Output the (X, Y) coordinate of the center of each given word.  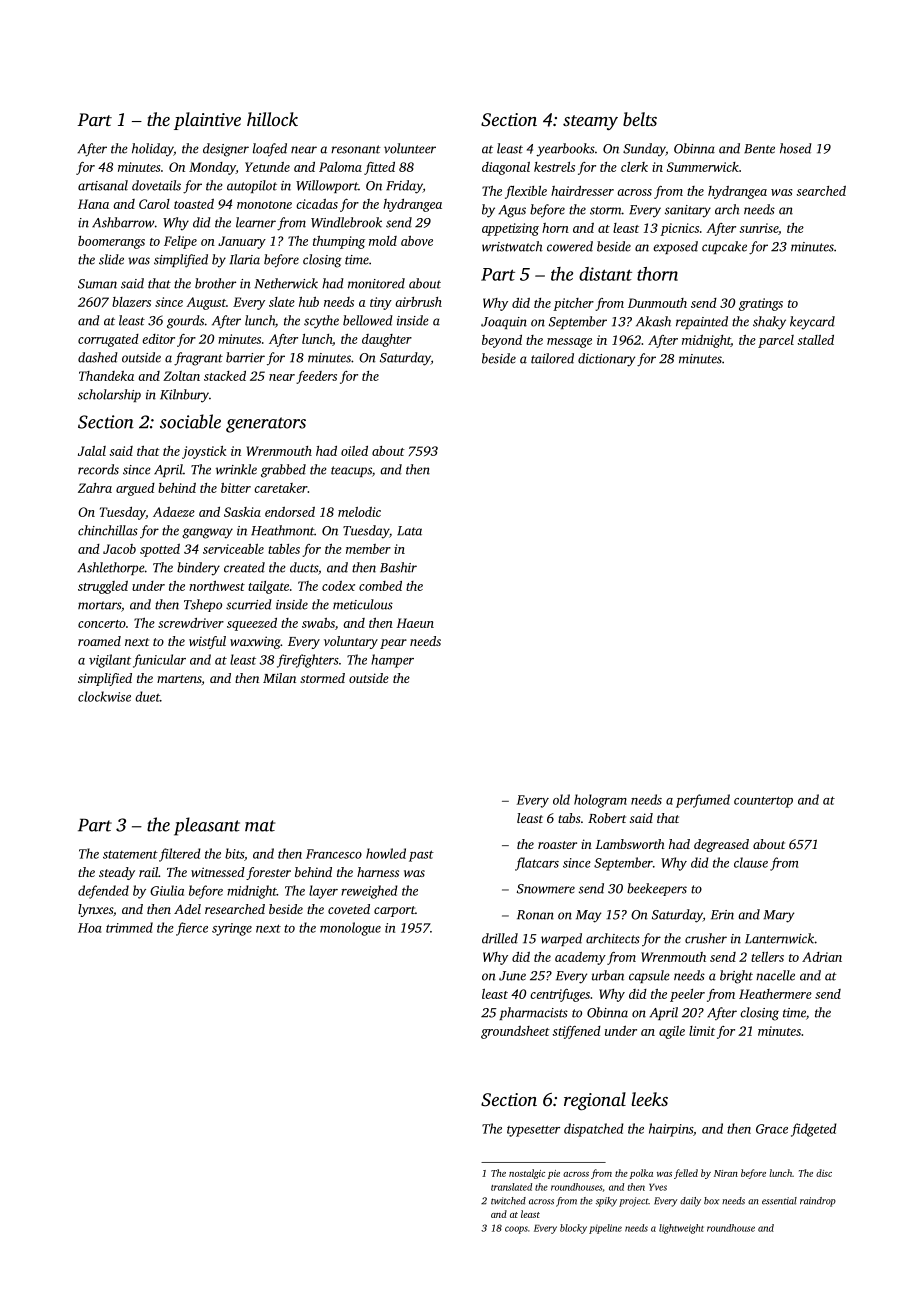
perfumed (703, 801)
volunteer (410, 148)
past (421, 856)
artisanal (103, 185)
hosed (796, 148)
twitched (508, 1201)
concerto (102, 624)
